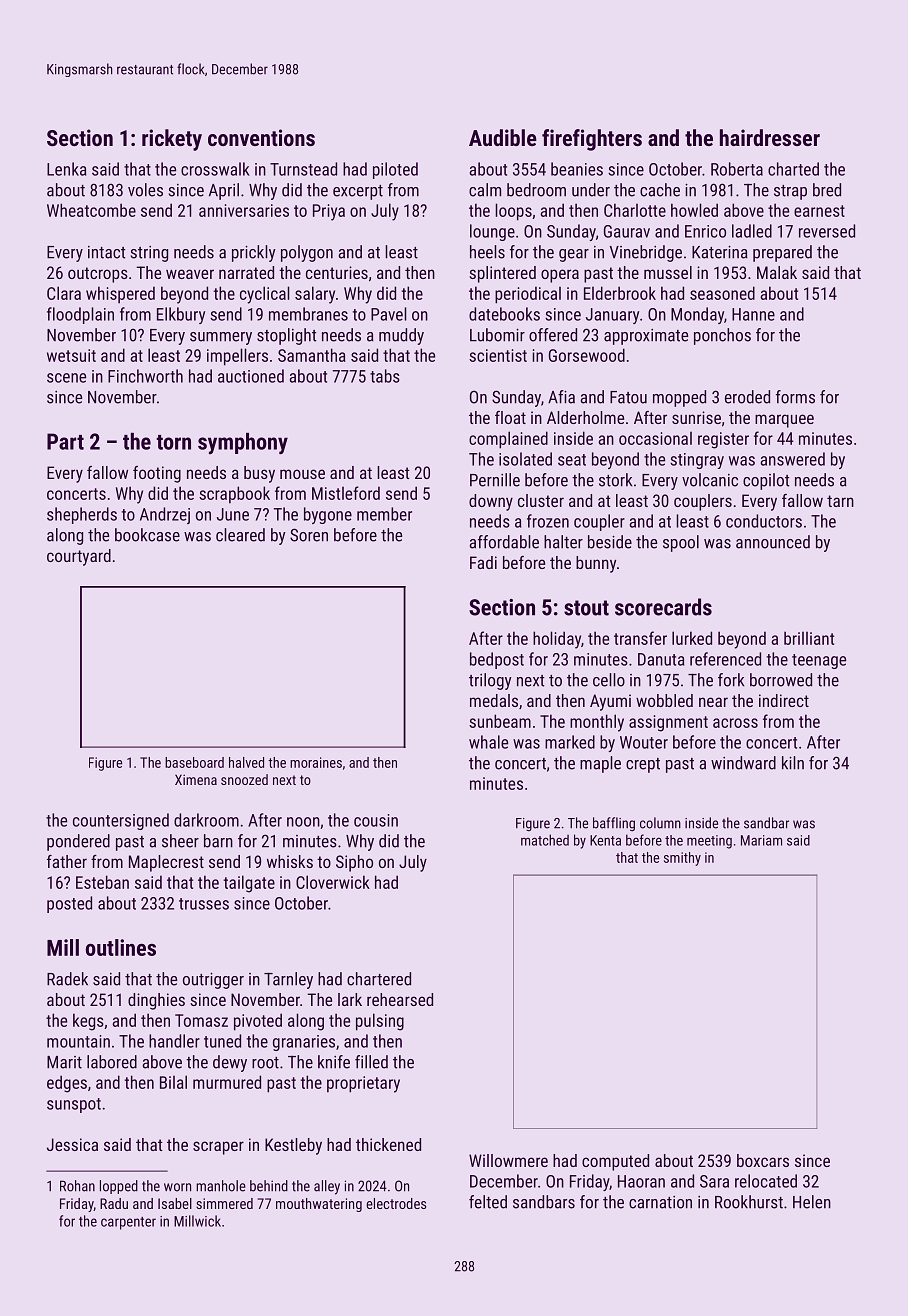  I want to click on Mariam, so click(761, 840).
